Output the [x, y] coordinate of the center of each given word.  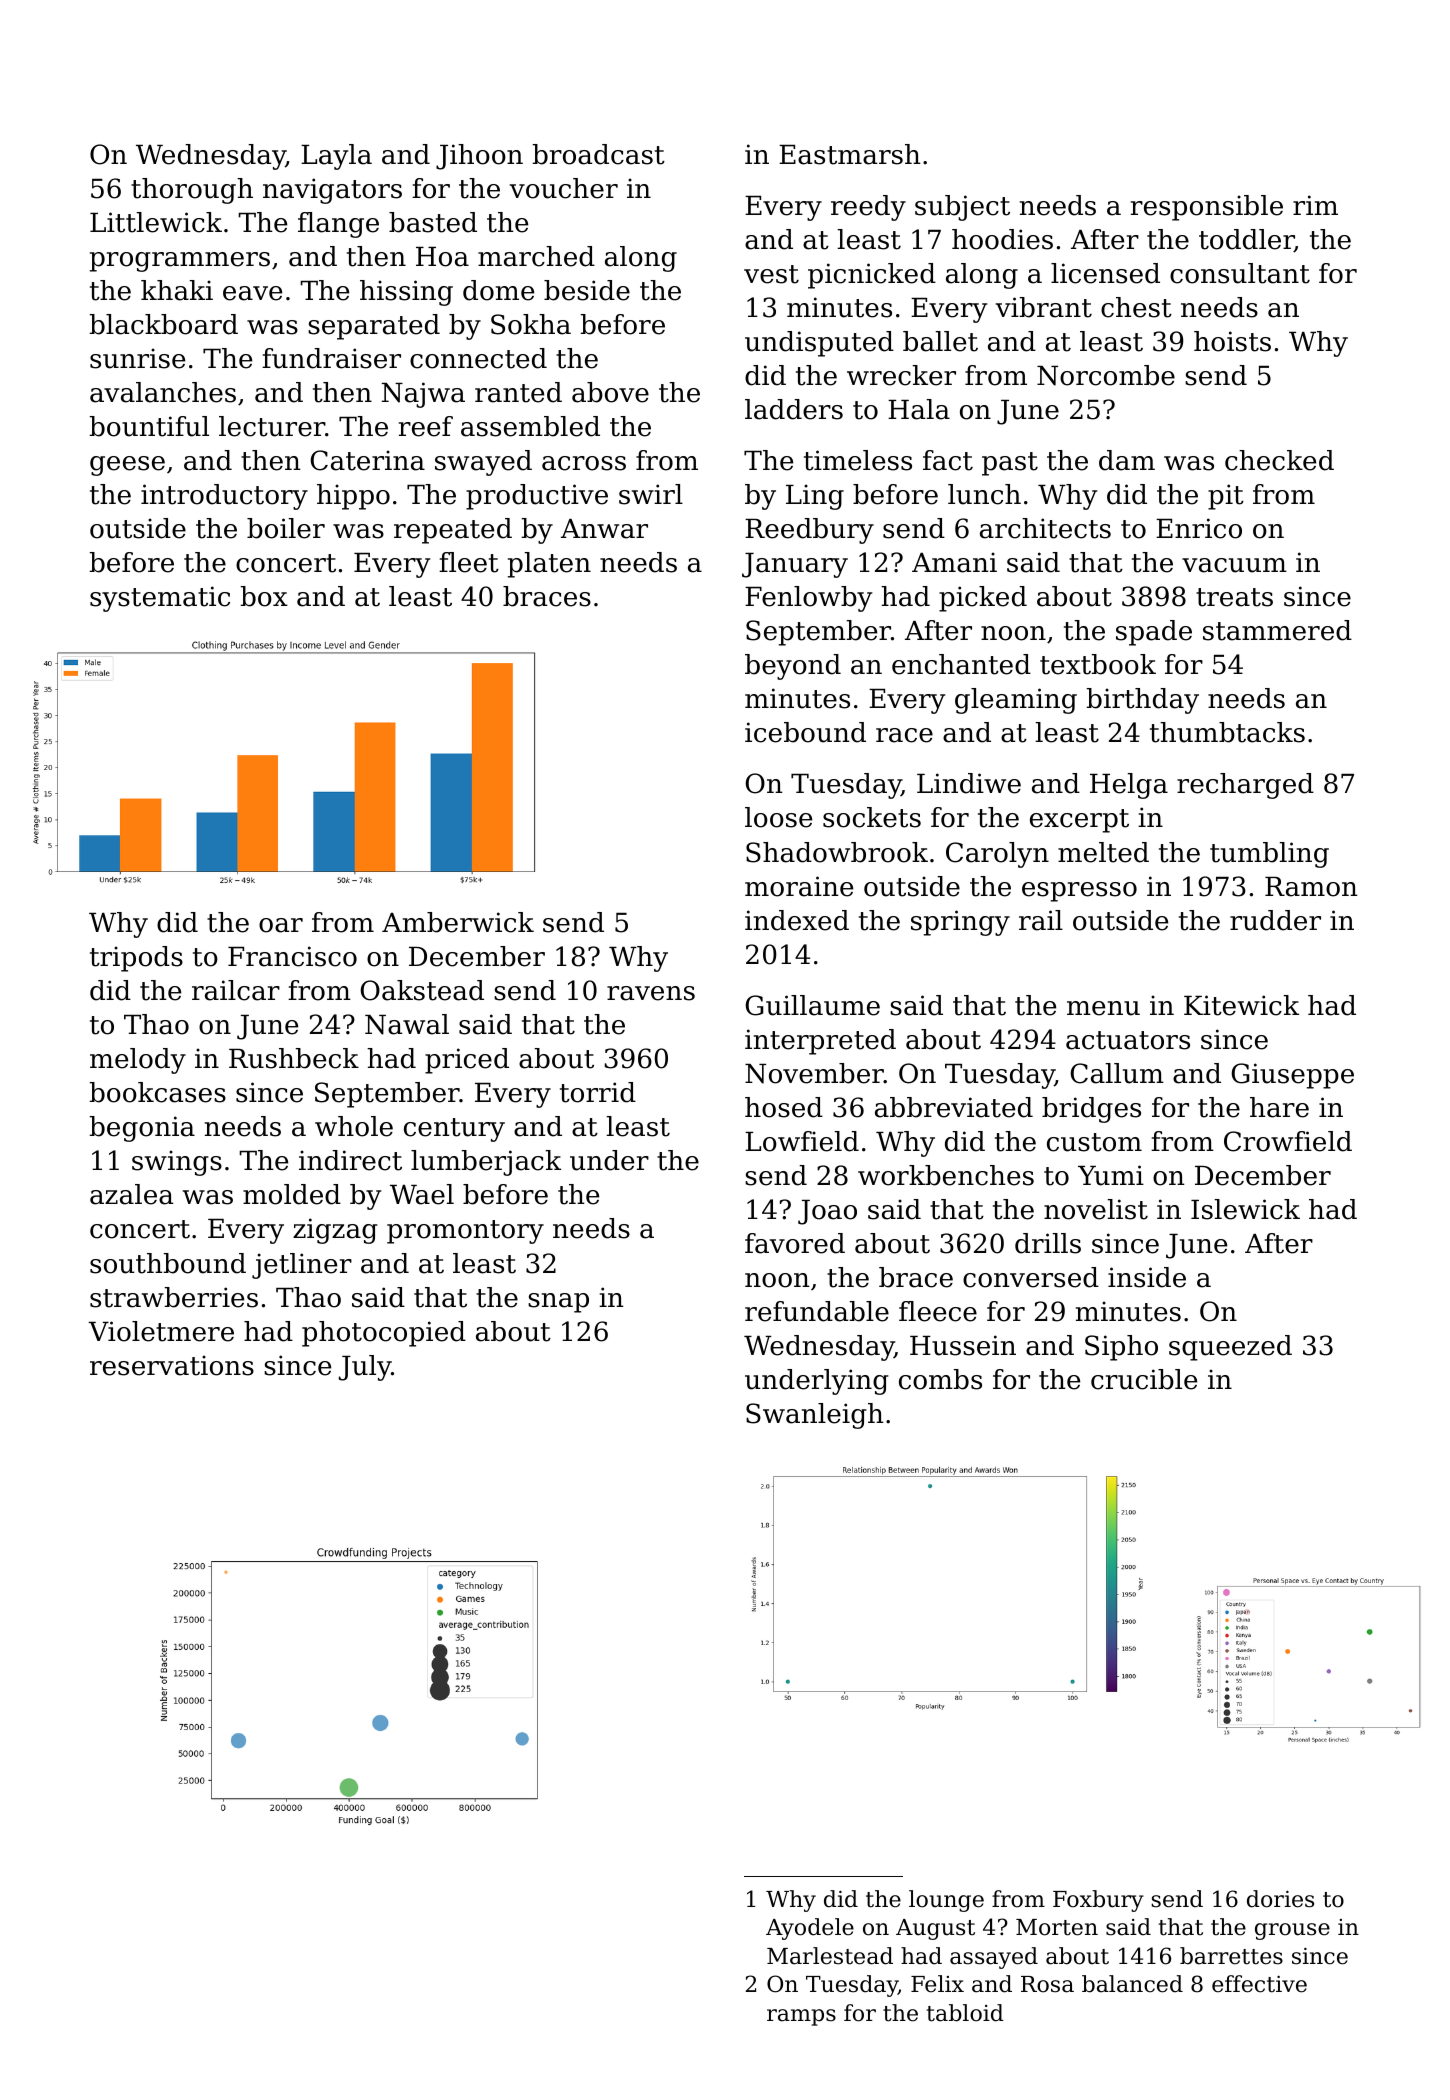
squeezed [1230, 1348]
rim [1315, 205]
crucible [1144, 1379]
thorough [192, 191]
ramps [801, 2017]
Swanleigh [815, 1416]
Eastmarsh [850, 154]
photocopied [384, 1334]
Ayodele [810, 1929]
